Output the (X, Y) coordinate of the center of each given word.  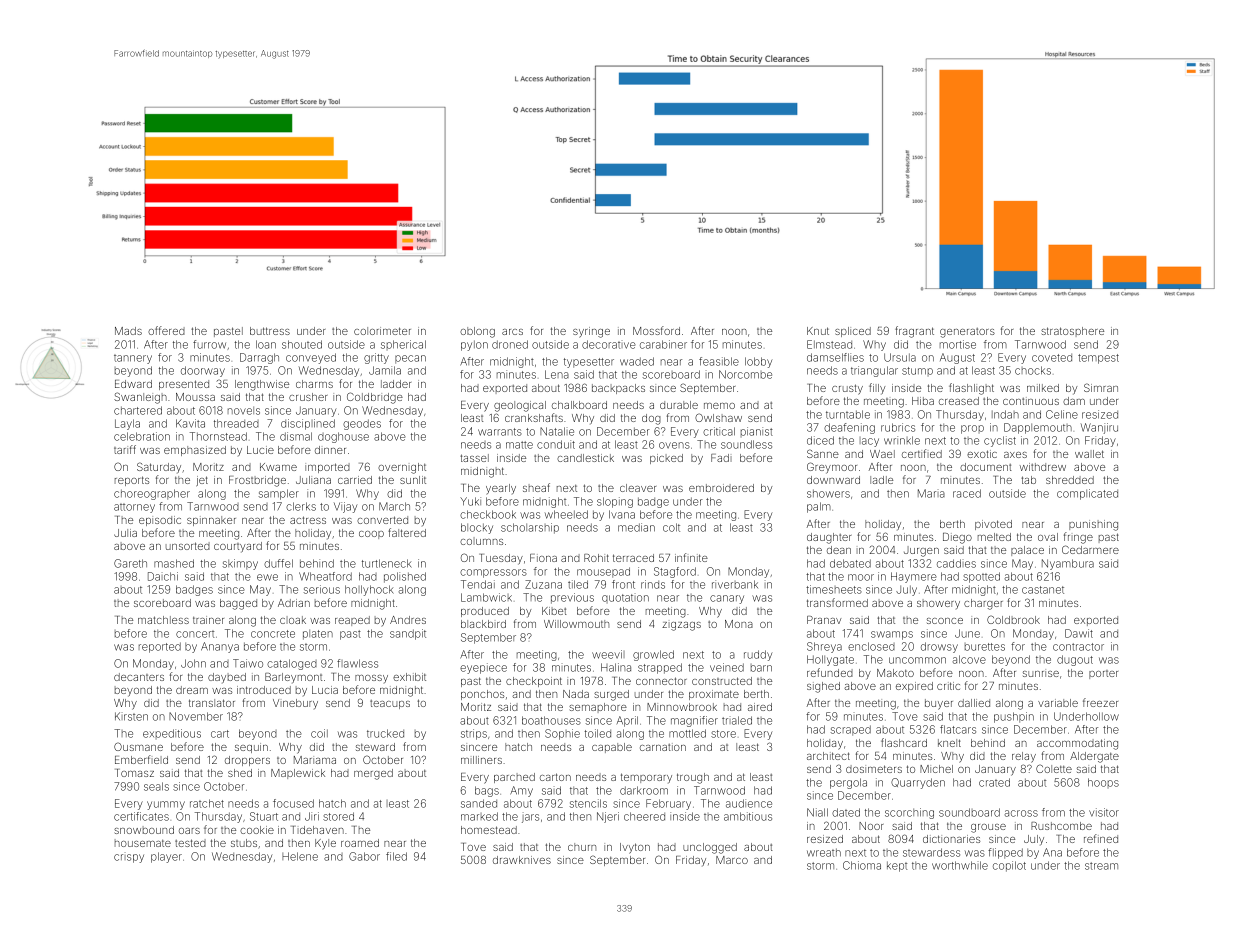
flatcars (958, 729)
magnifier (694, 721)
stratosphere (1072, 332)
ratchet (207, 803)
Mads (128, 331)
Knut (818, 331)
